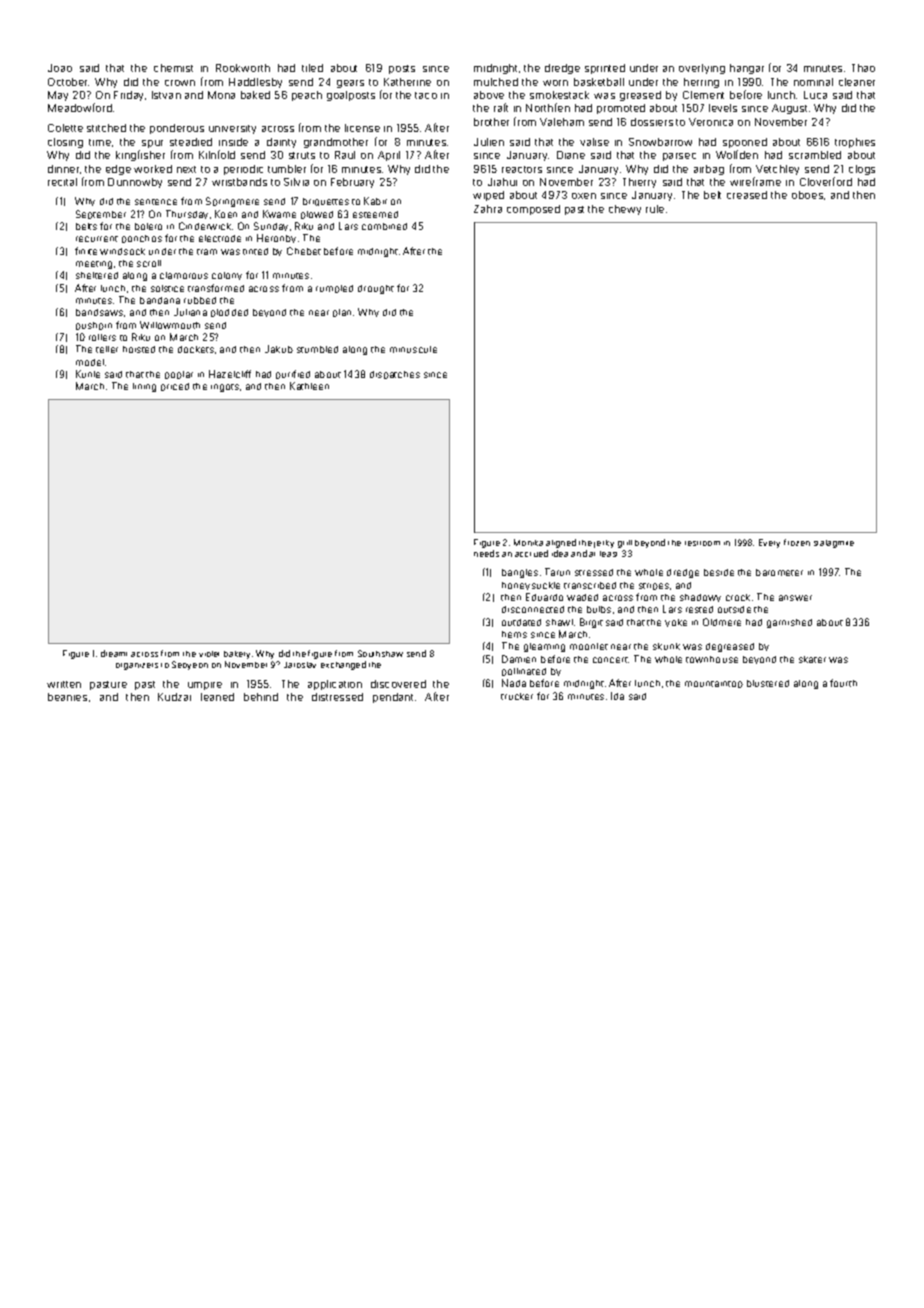 Image resolution: width=924 pixels, height=1308 pixels. What do you see at coordinates (395, 375) in the screenshot?
I see `dispatches` at bounding box center [395, 375].
